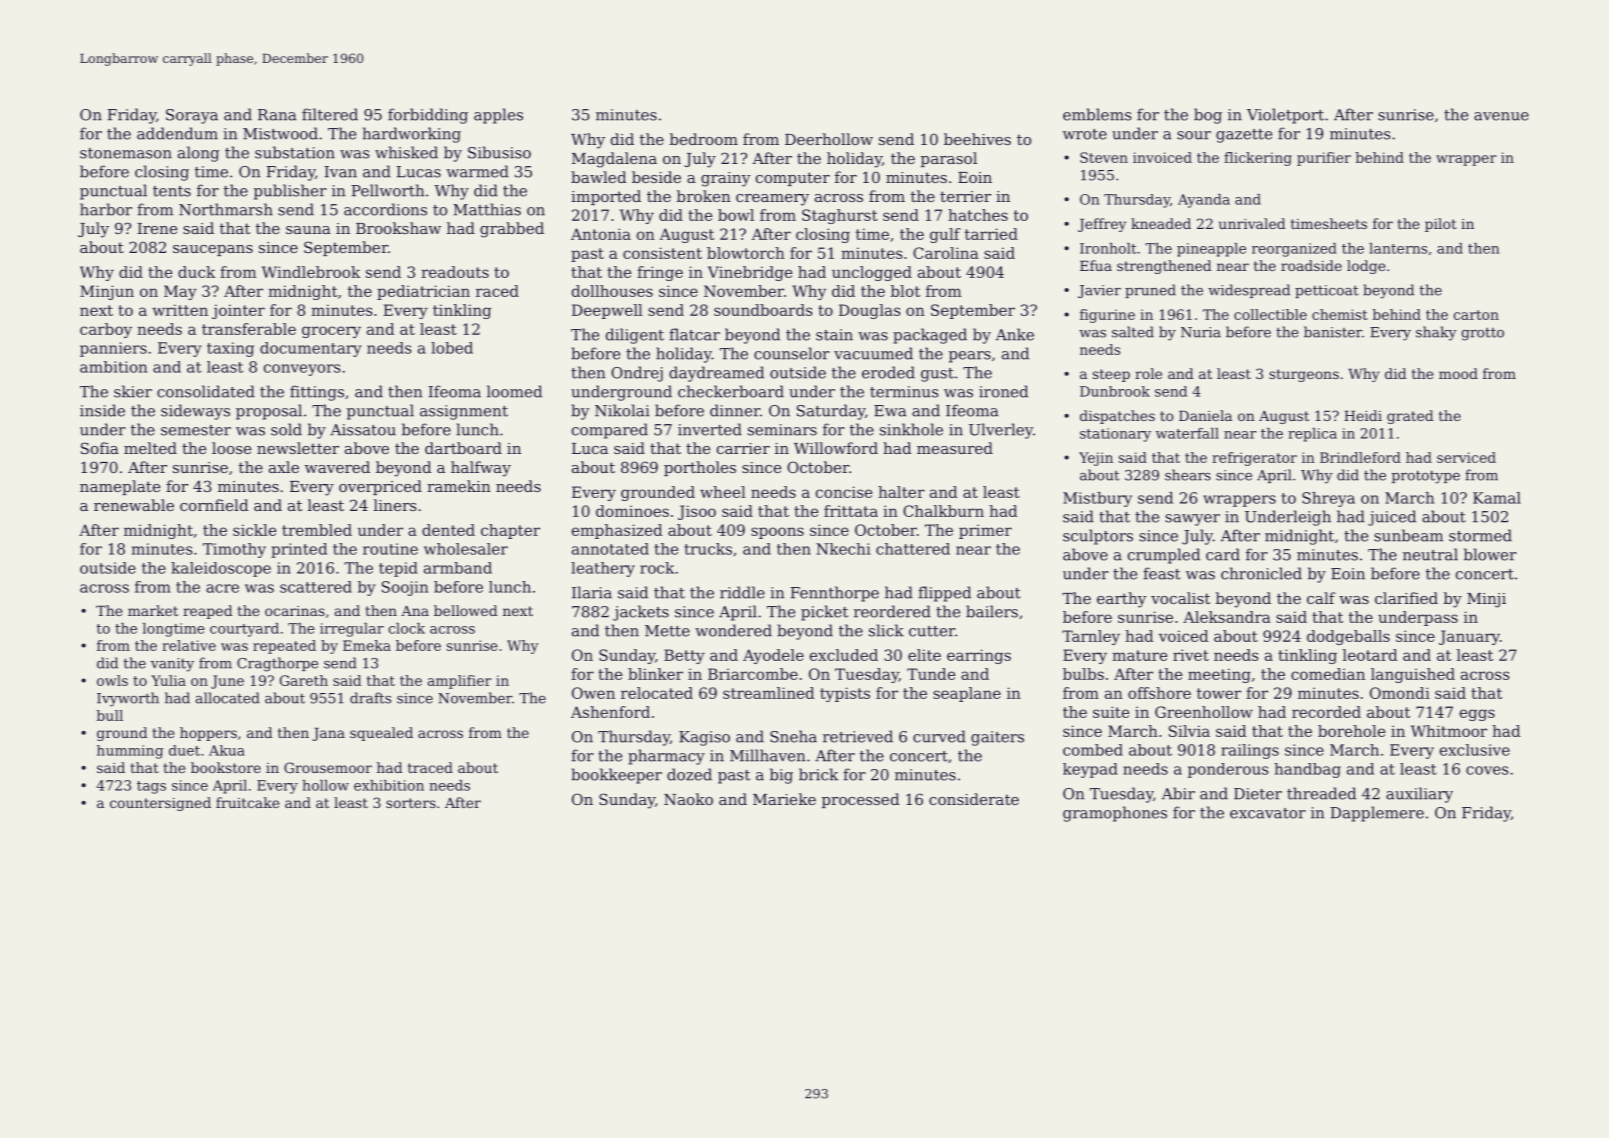  What do you see at coordinates (512, 230) in the image?
I see `grabbed` at bounding box center [512, 230].
